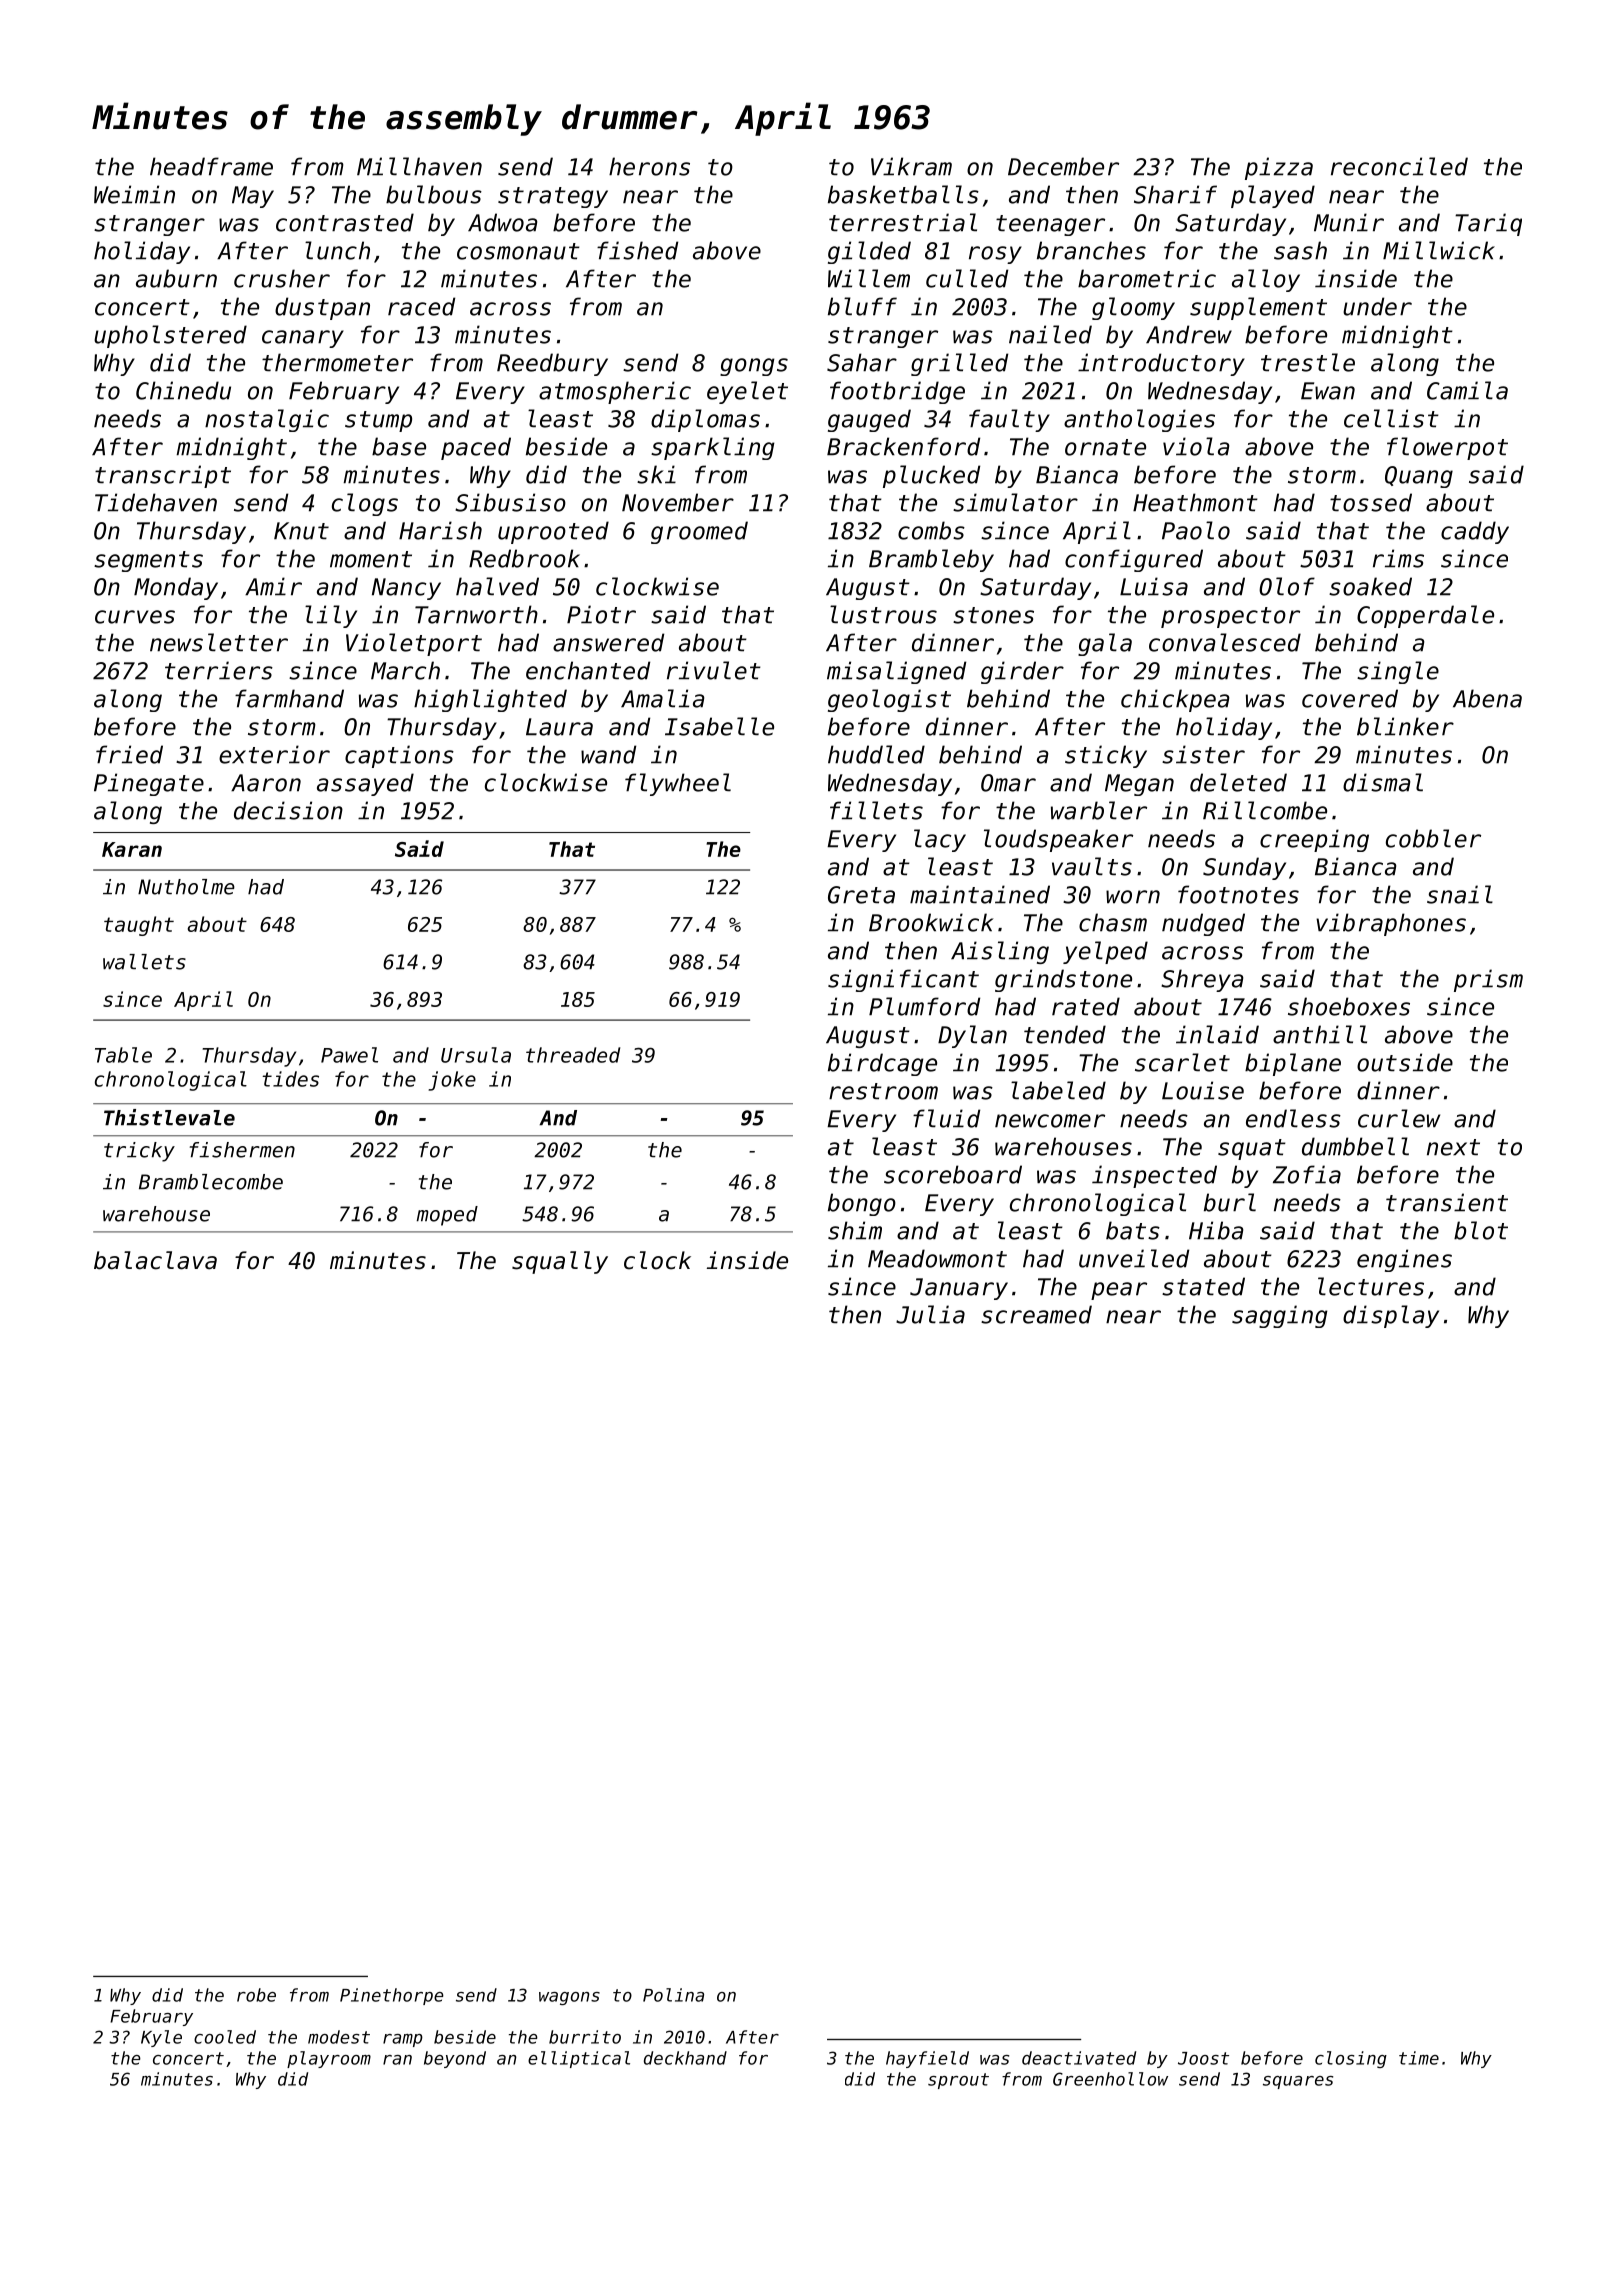 This image has height=2292, width=1620. I want to click on lectures, so click(1371, 1286).
